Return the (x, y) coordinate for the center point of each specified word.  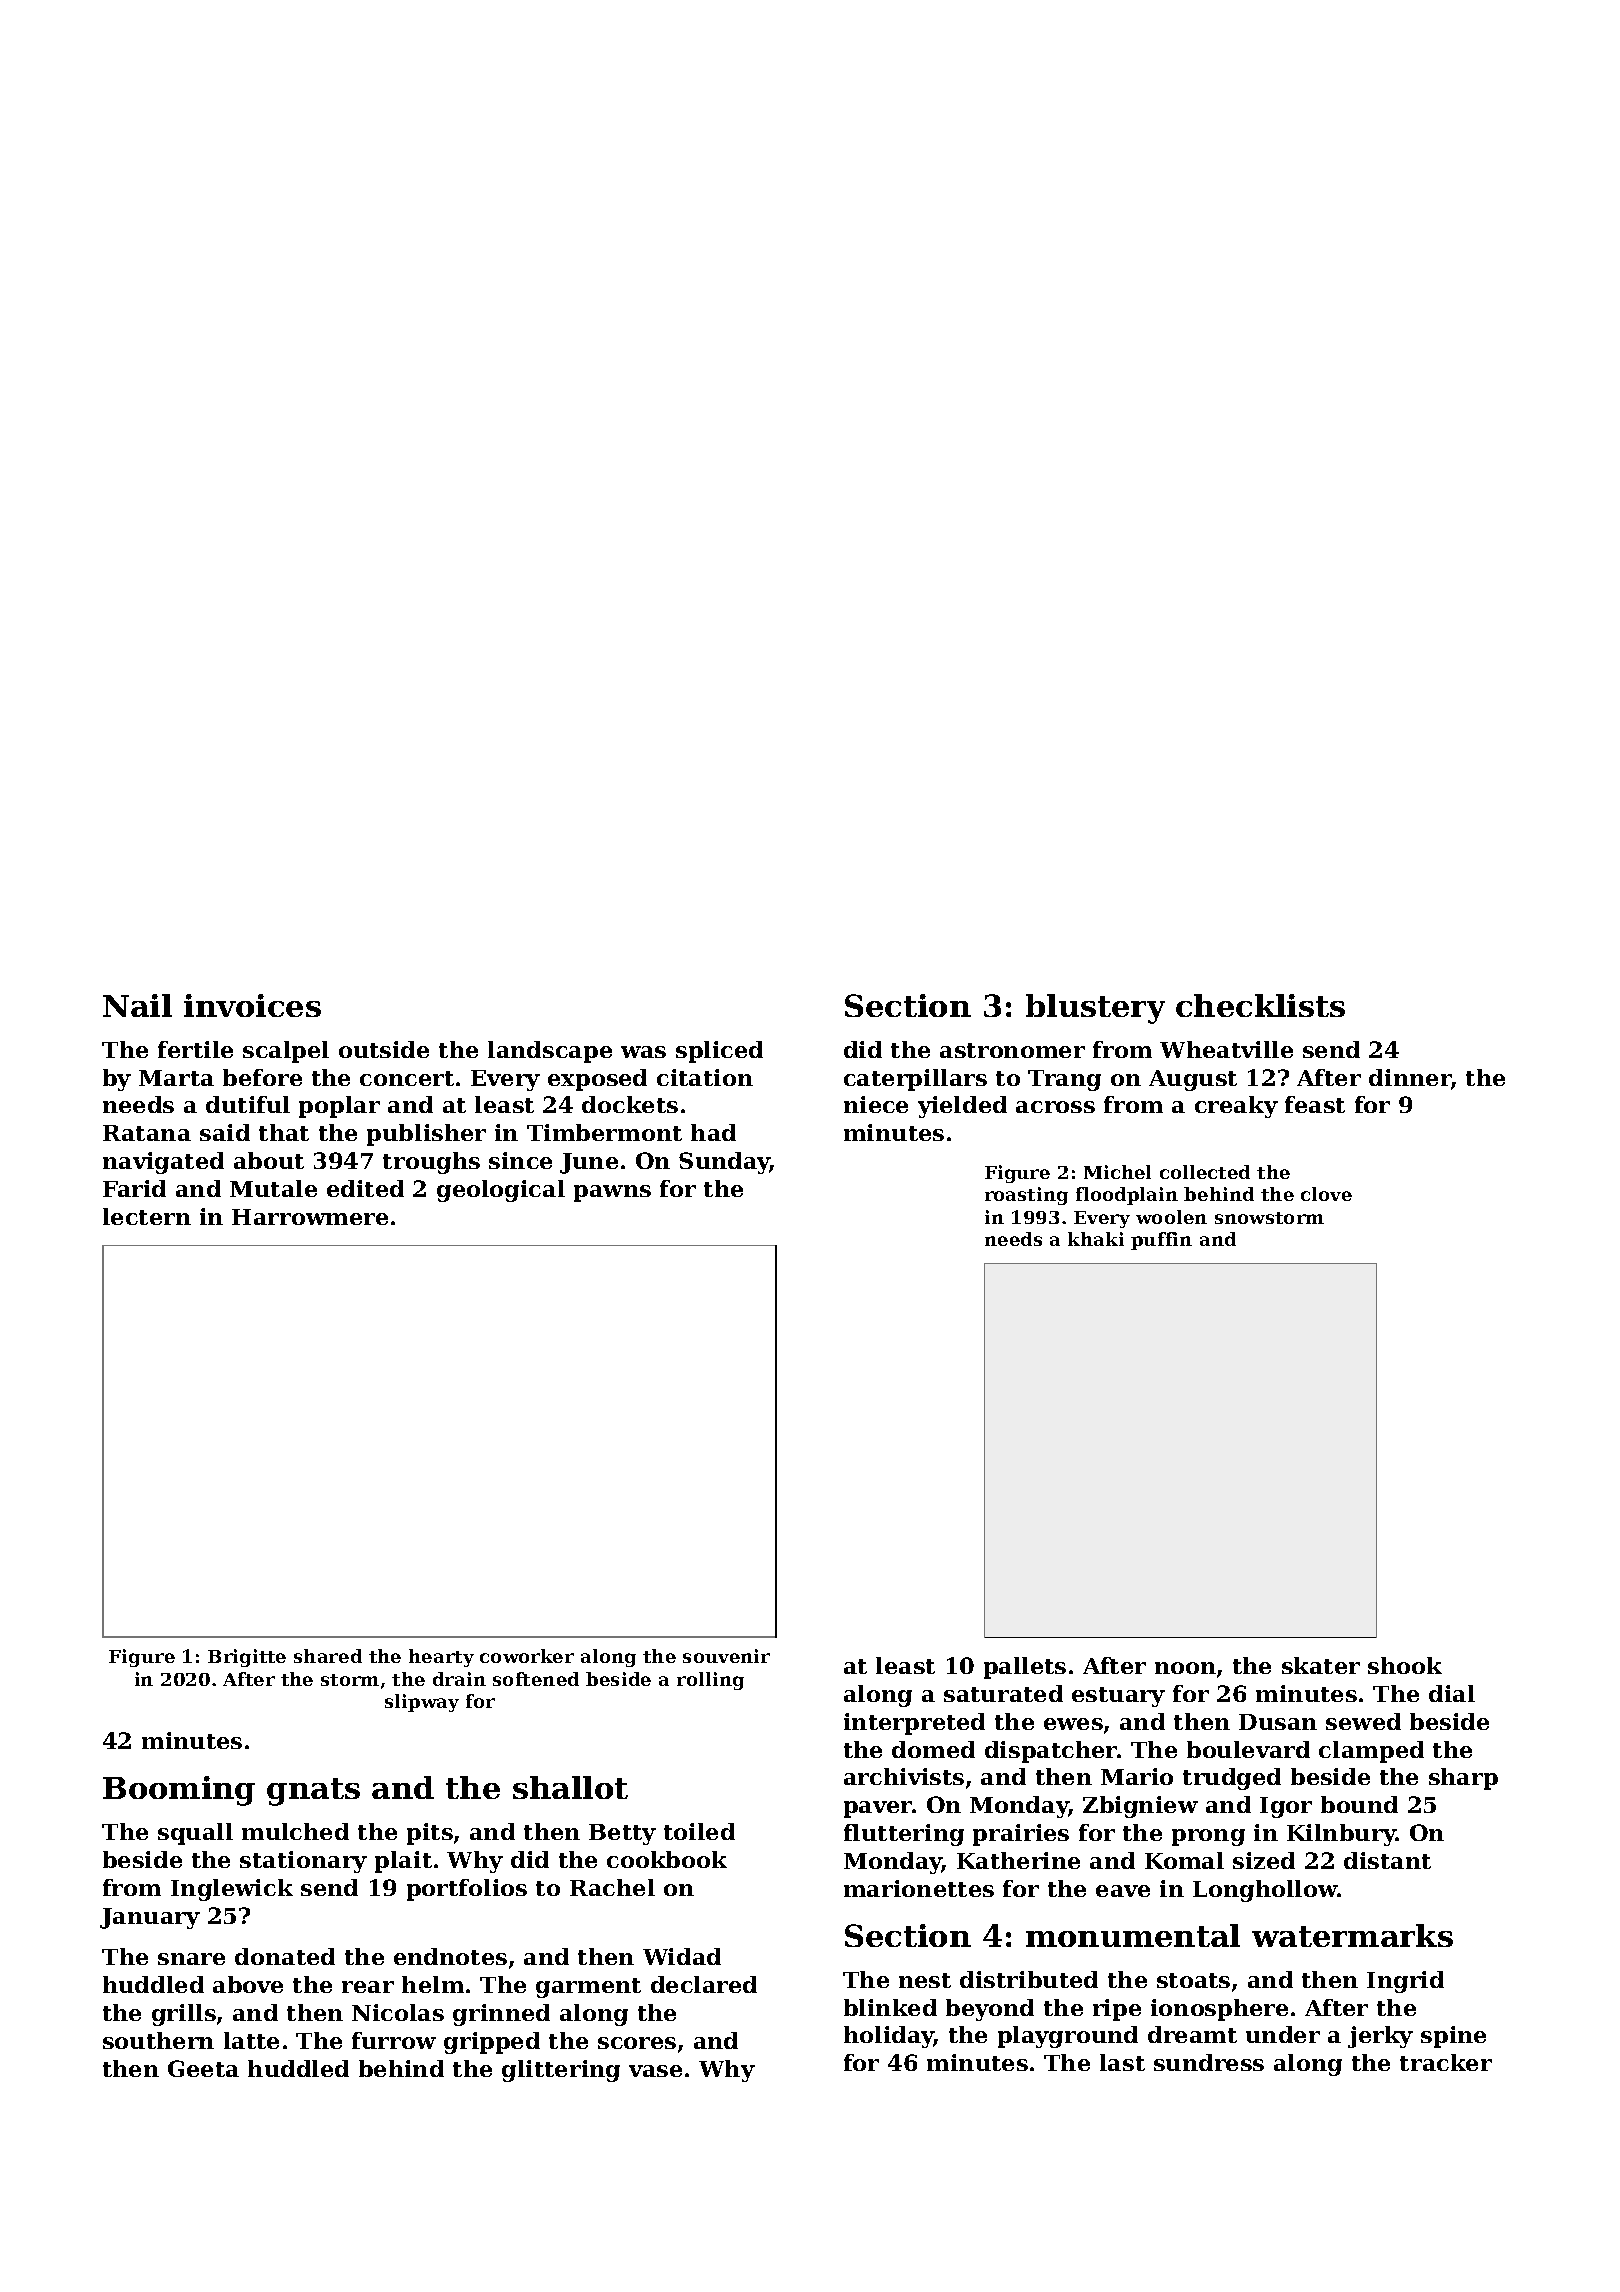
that (284, 1132)
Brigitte (247, 1658)
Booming (179, 1791)
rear (368, 1987)
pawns (612, 1193)
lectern (147, 1216)
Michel (1117, 1172)
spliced (719, 1052)
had (713, 1132)
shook (1405, 1665)
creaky (1236, 1107)
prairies (1021, 1835)
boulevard (1248, 1749)
